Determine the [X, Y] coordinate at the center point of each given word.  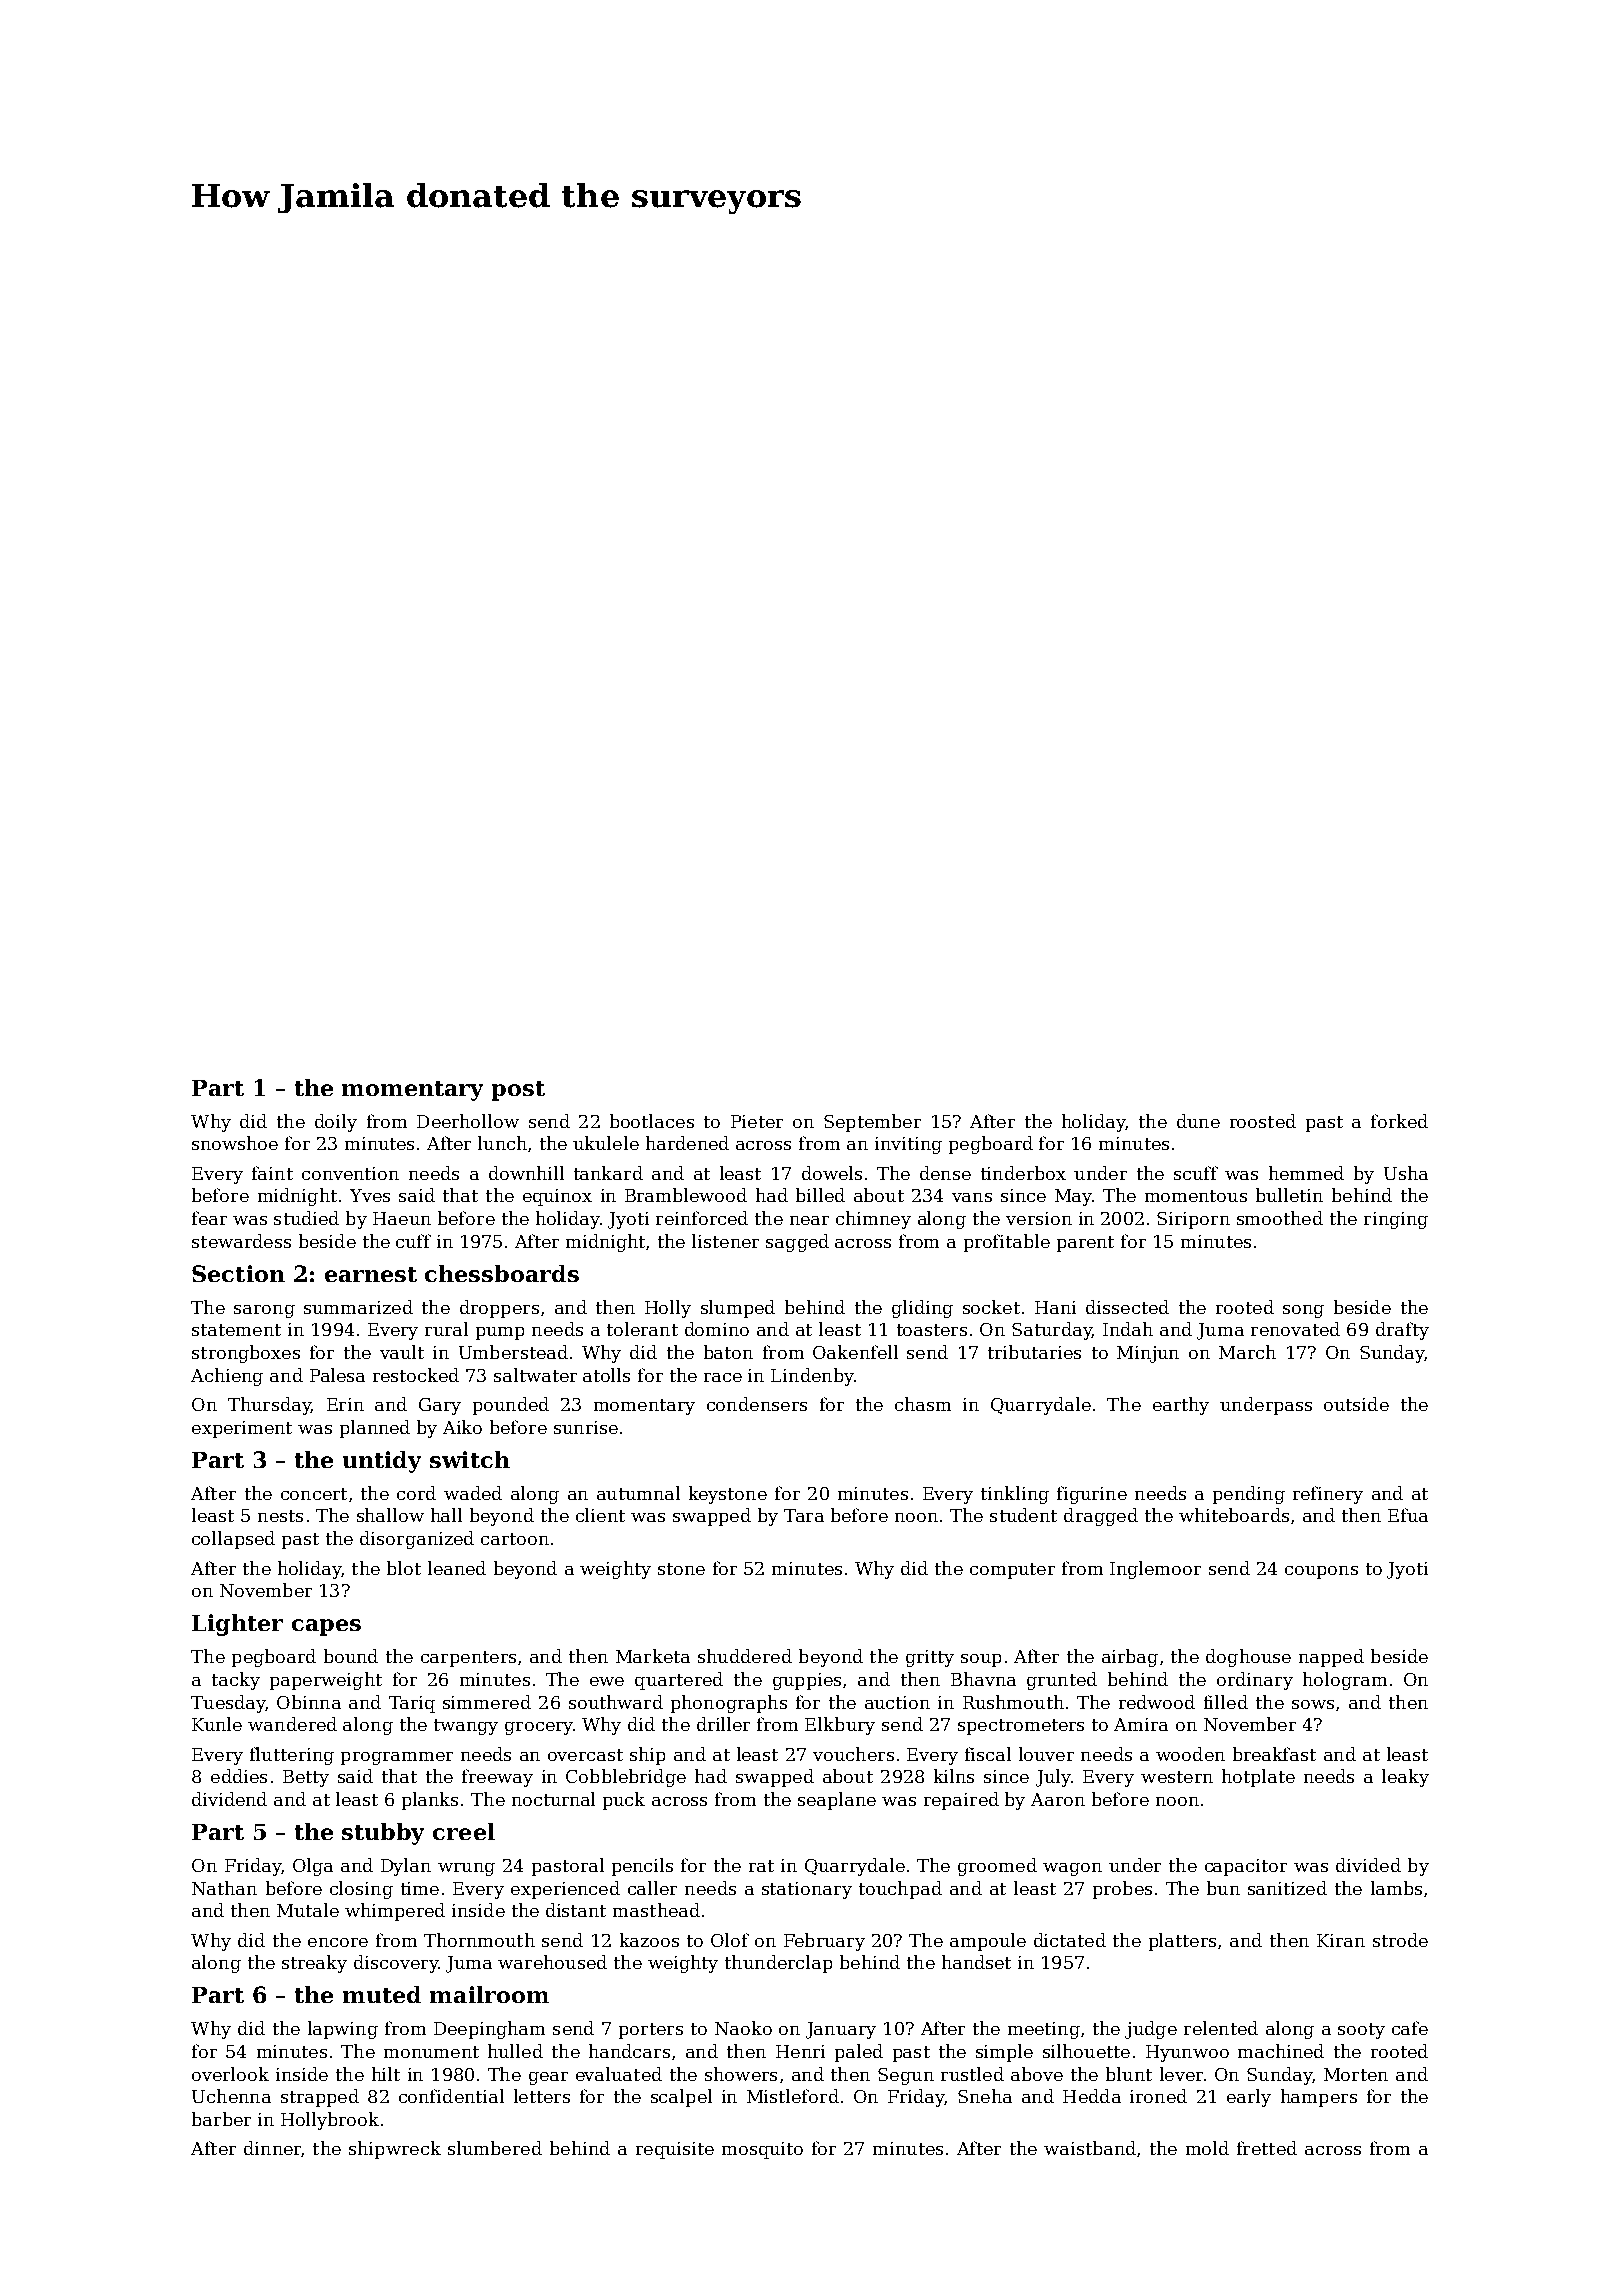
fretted [1267, 2148]
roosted [1263, 1121]
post [518, 1091]
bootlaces [652, 1121]
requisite [675, 2150]
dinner [272, 2148]
